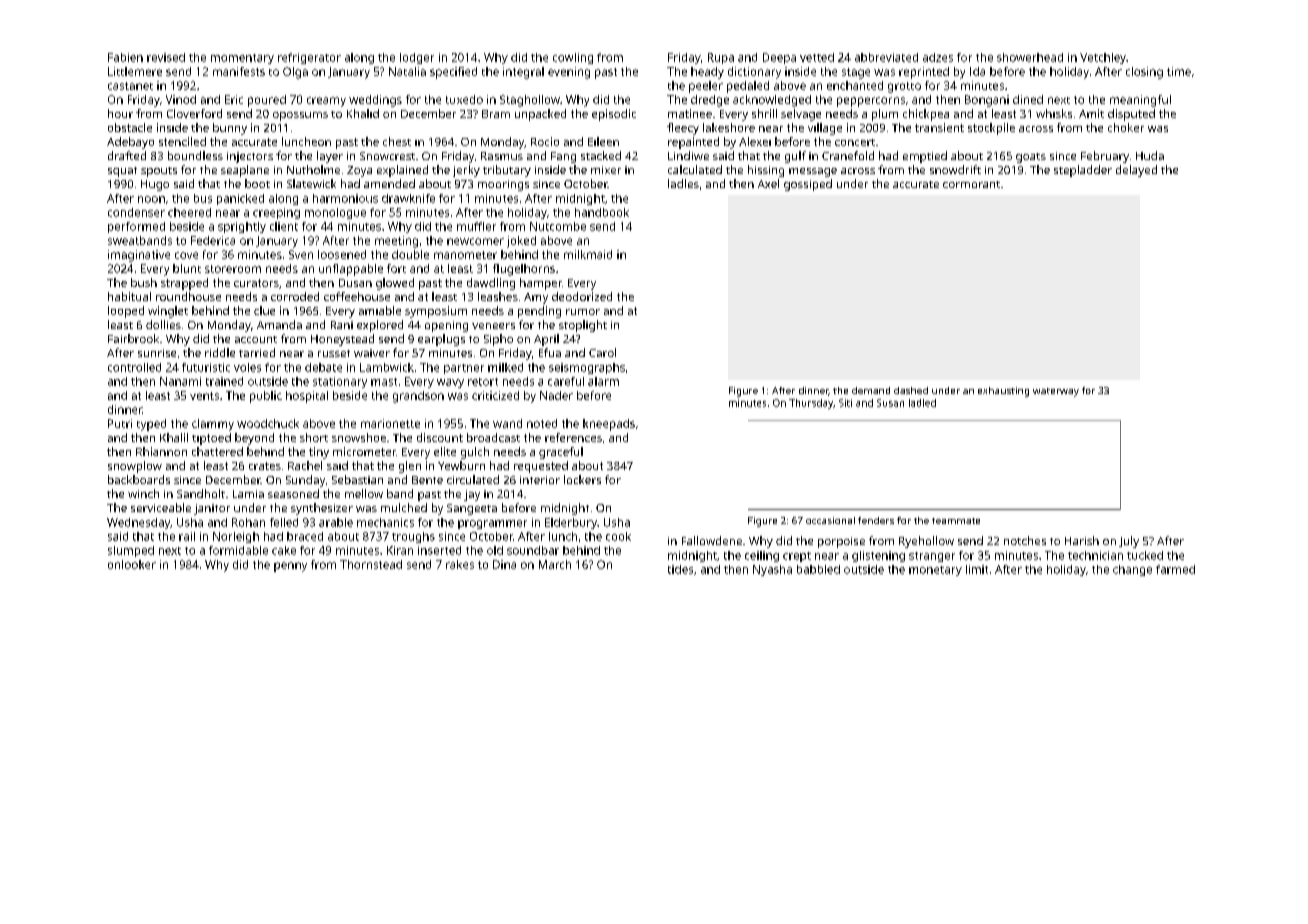  Describe the element at coordinates (134, 367) in the page. I see `controlled` at that location.
